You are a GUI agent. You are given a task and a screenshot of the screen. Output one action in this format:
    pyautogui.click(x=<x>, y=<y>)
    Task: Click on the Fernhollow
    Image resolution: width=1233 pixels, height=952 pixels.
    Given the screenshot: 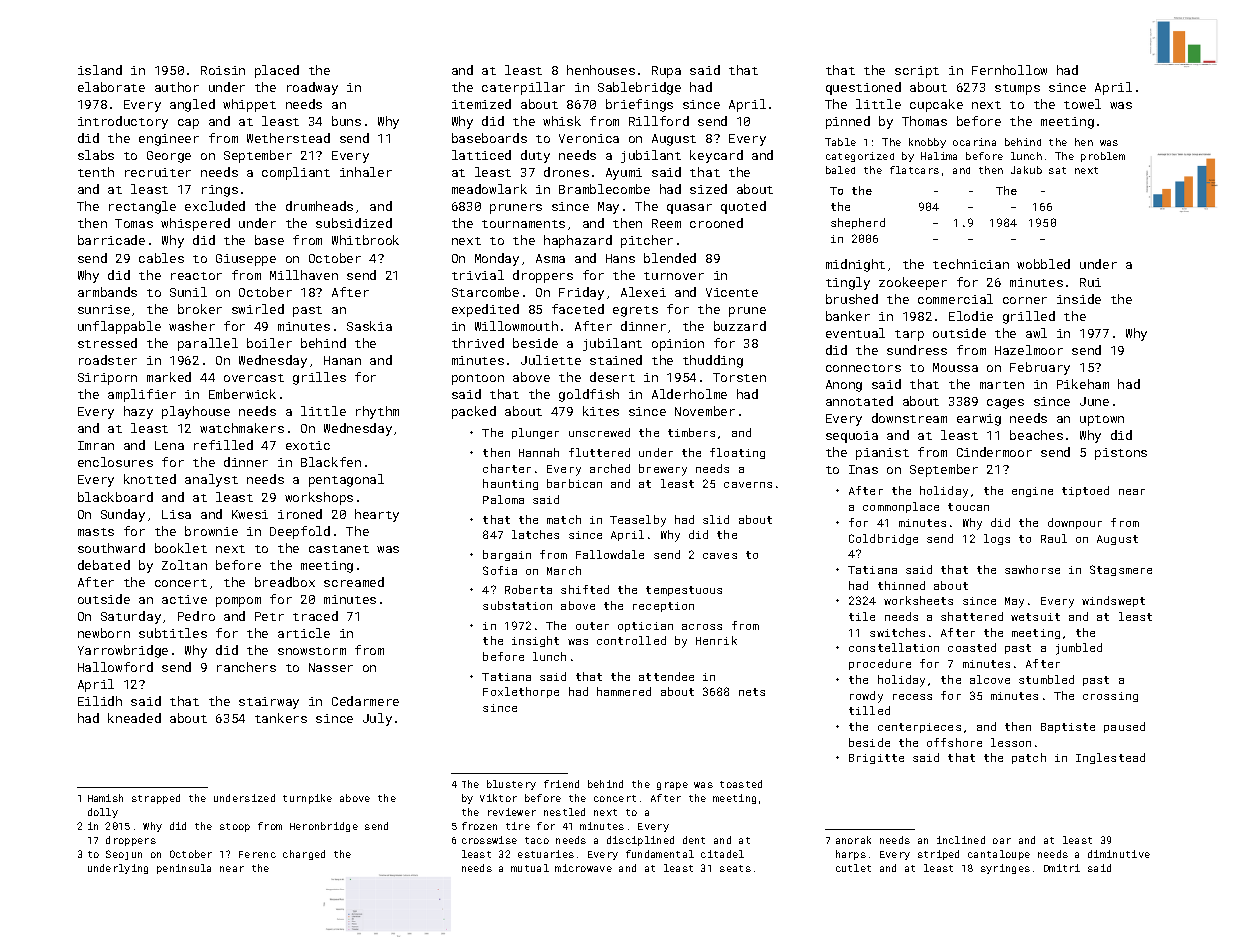 What is the action you would take?
    pyautogui.click(x=1009, y=70)
